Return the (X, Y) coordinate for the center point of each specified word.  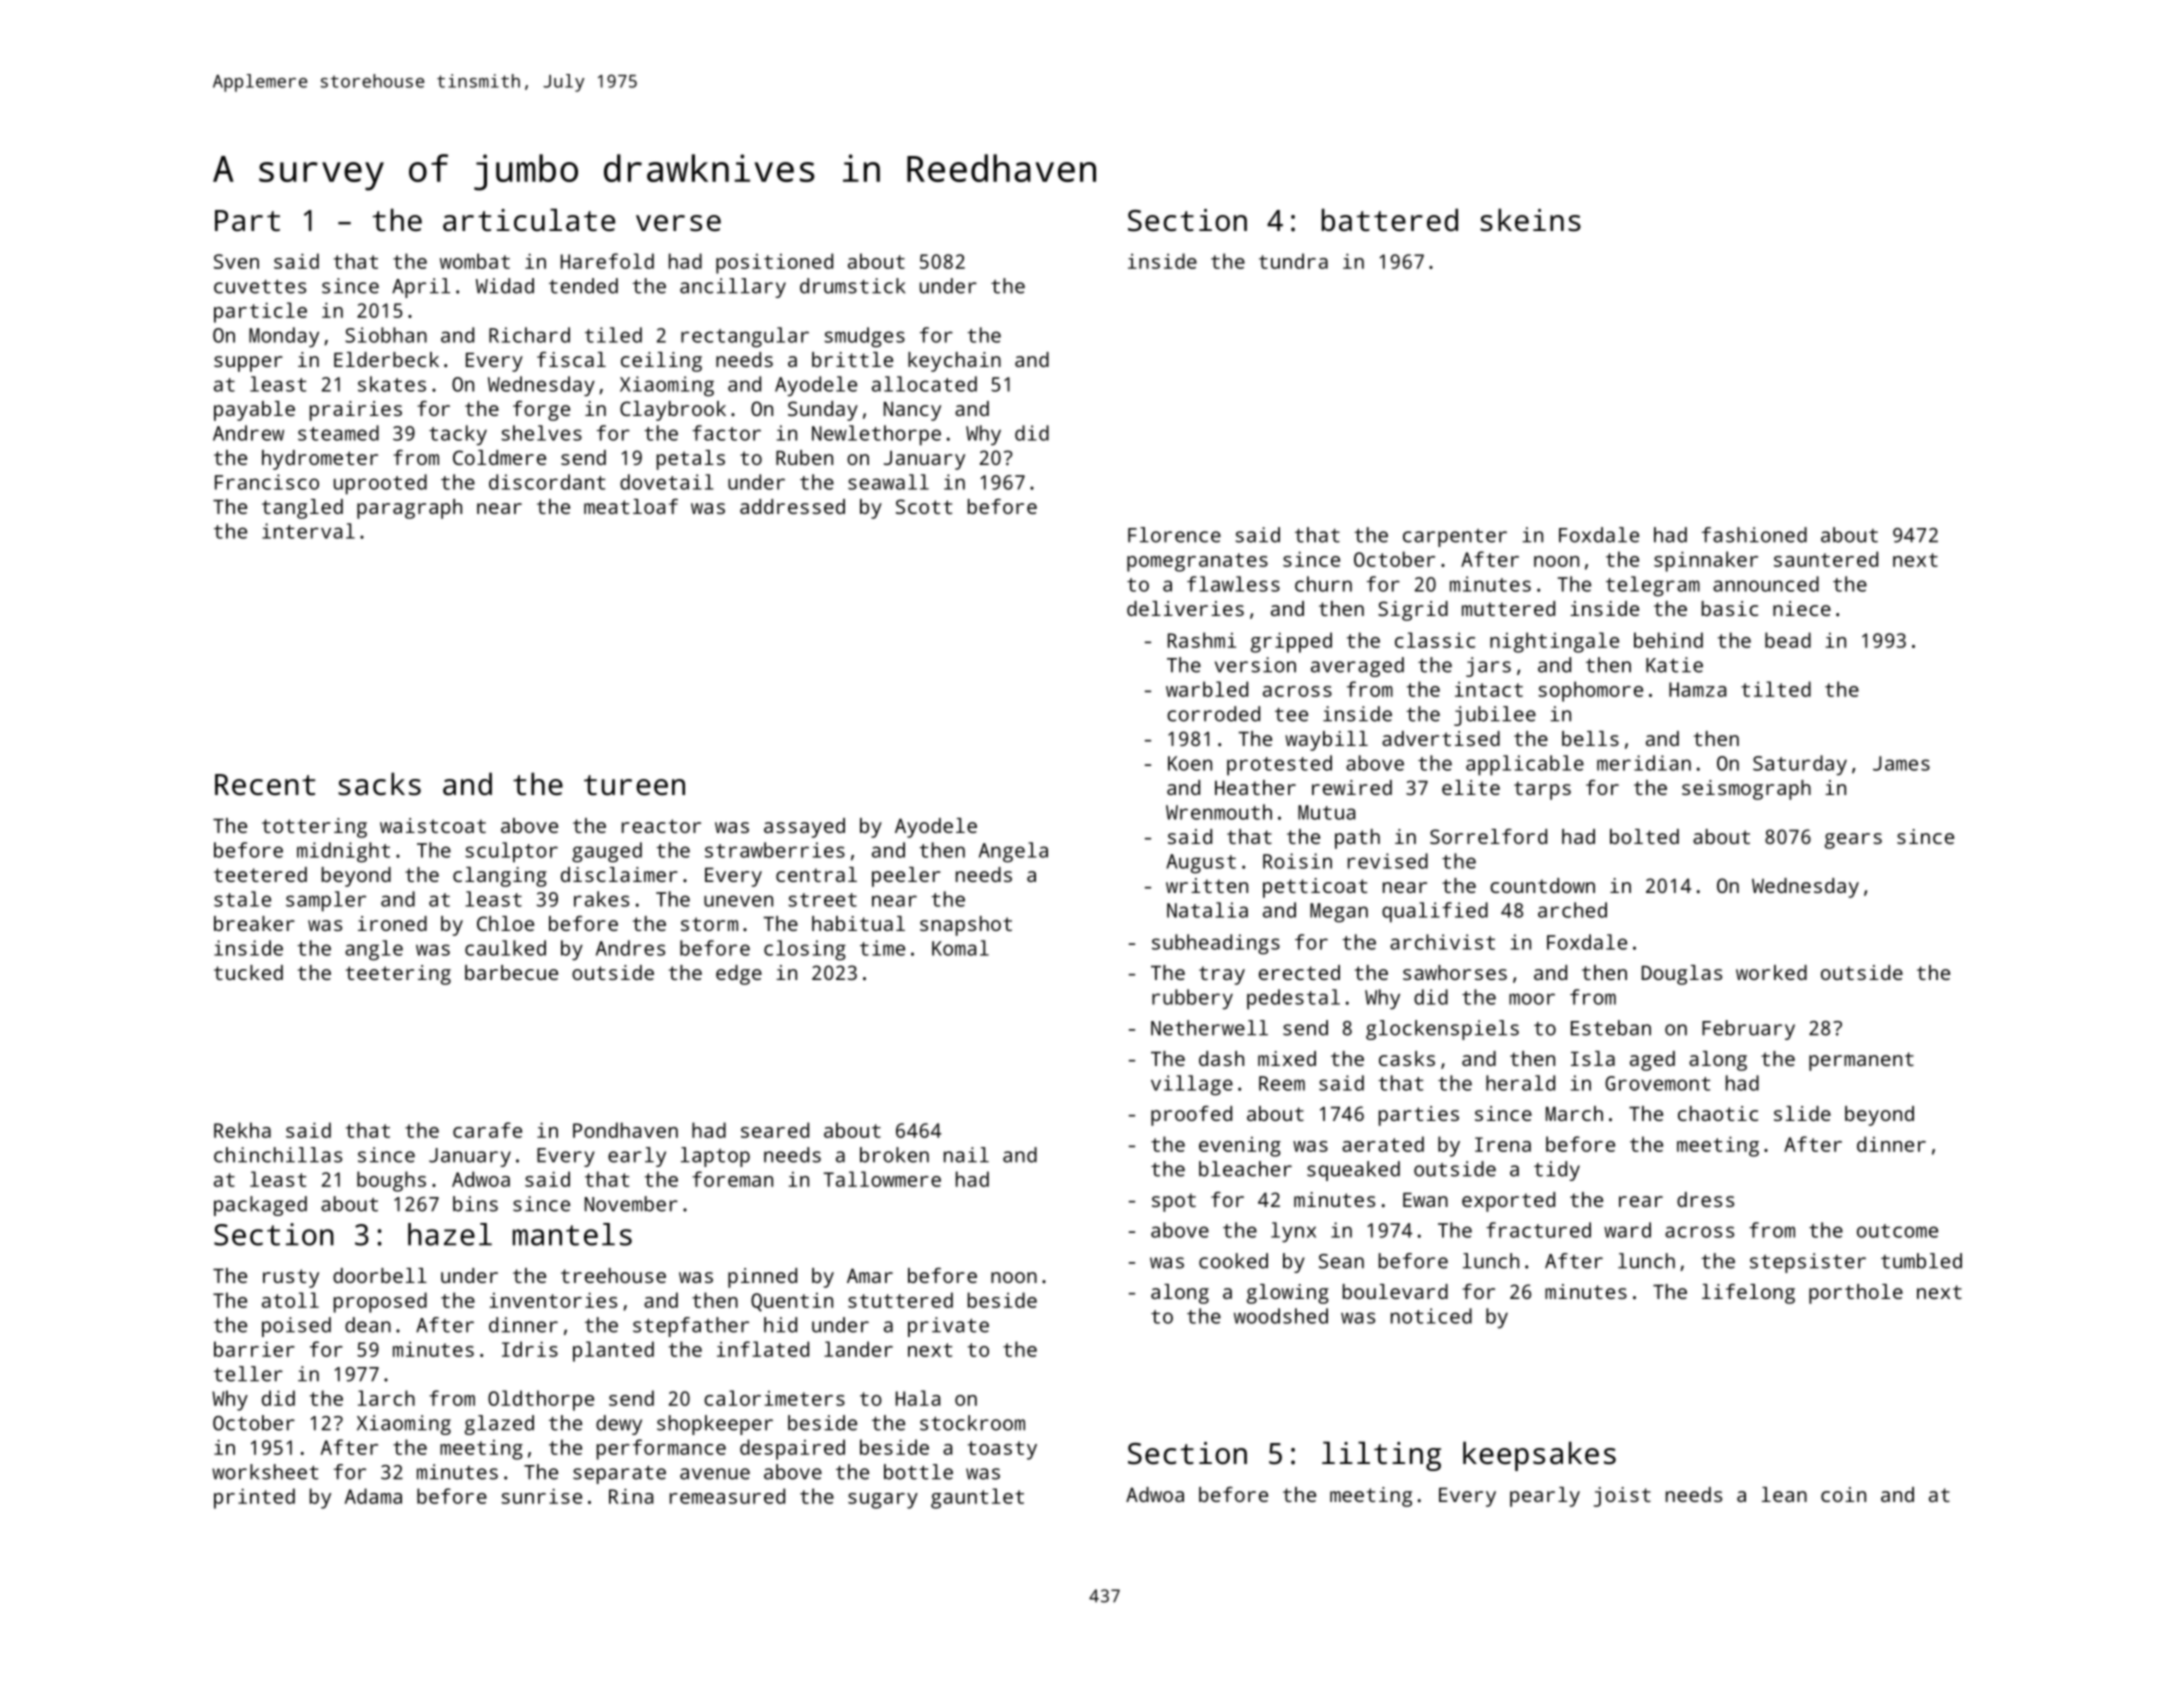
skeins (1530, 220)
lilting (1381, 1456)
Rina (631, 1496)
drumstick (852, 286)
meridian (1644, 763)
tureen (634, 785)
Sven (236, 261)
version (1255, 665)
